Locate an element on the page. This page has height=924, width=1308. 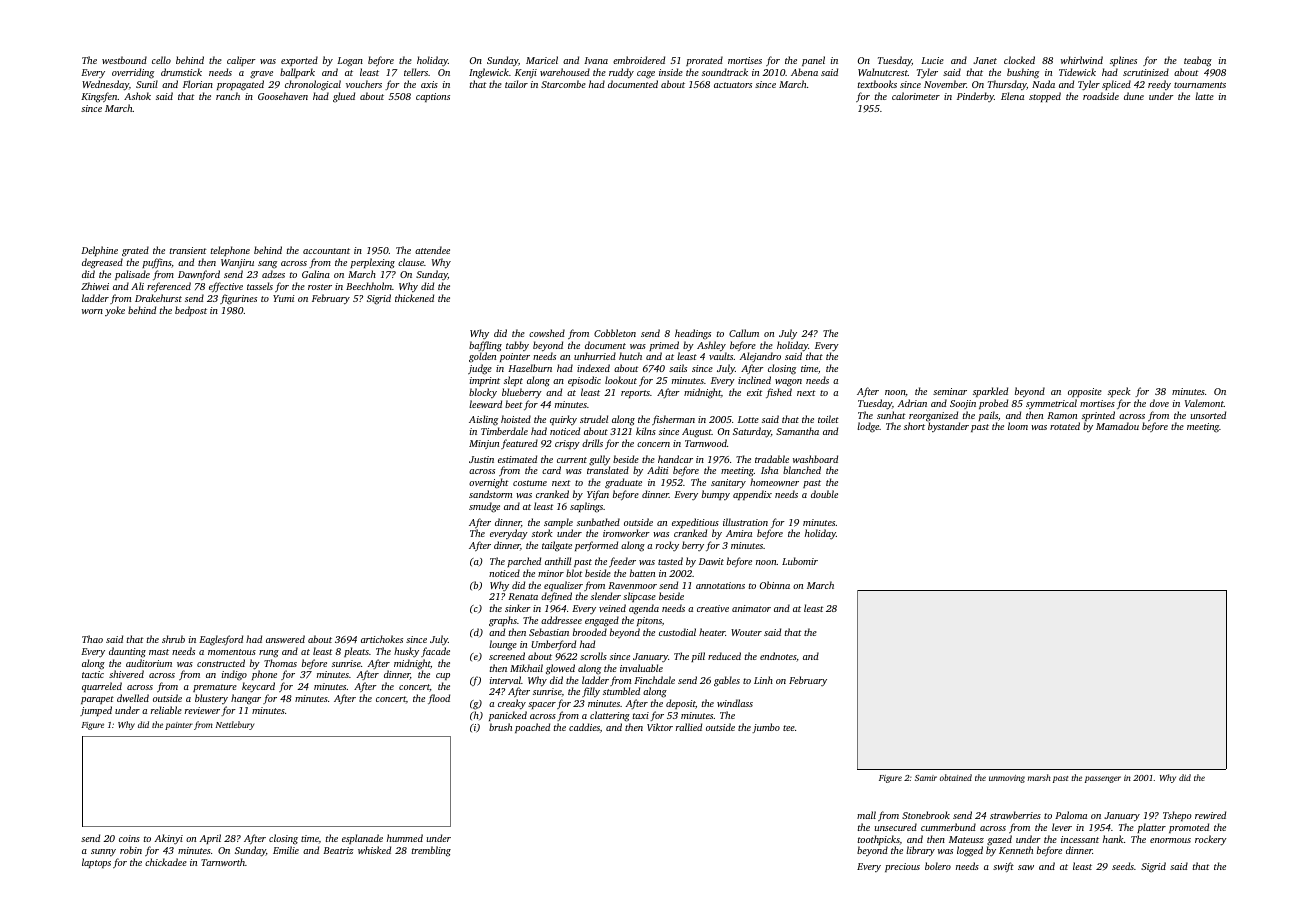
swift is located at coordinates (1003, 867).
